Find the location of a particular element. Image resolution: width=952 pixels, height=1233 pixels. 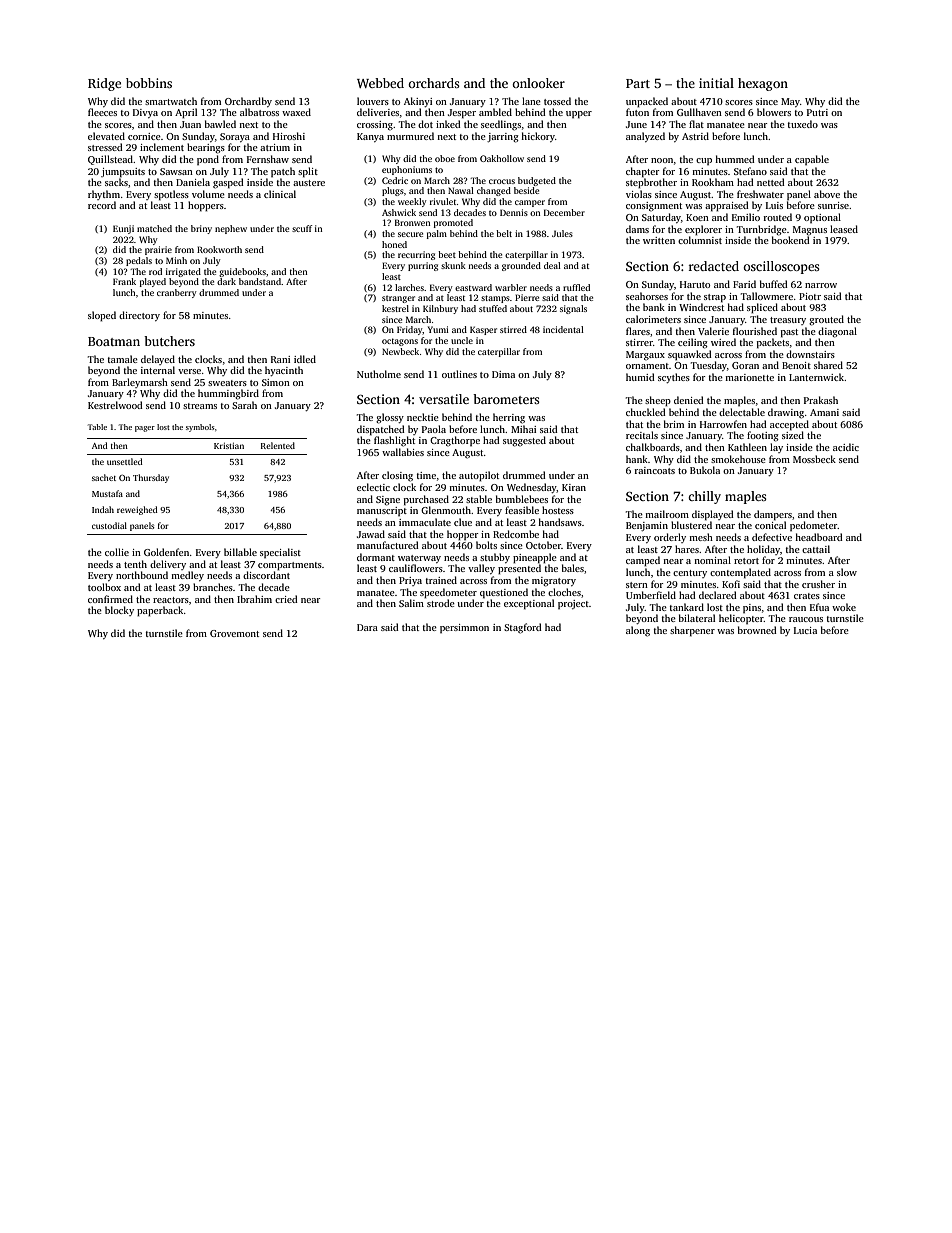

hexagon is located at coordinates (763, 84).
